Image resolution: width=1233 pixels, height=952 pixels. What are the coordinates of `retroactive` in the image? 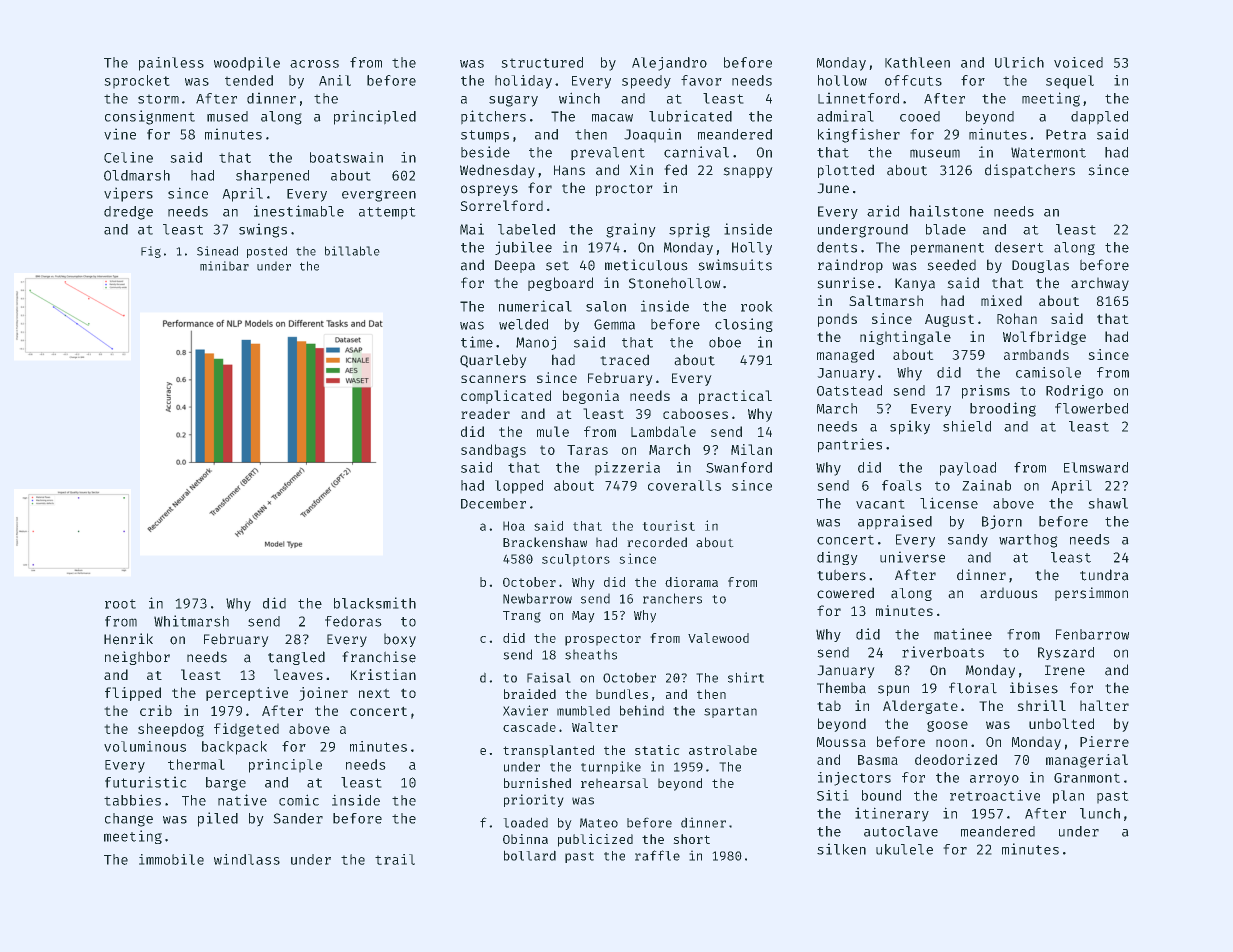 It's located at (995, 795).
